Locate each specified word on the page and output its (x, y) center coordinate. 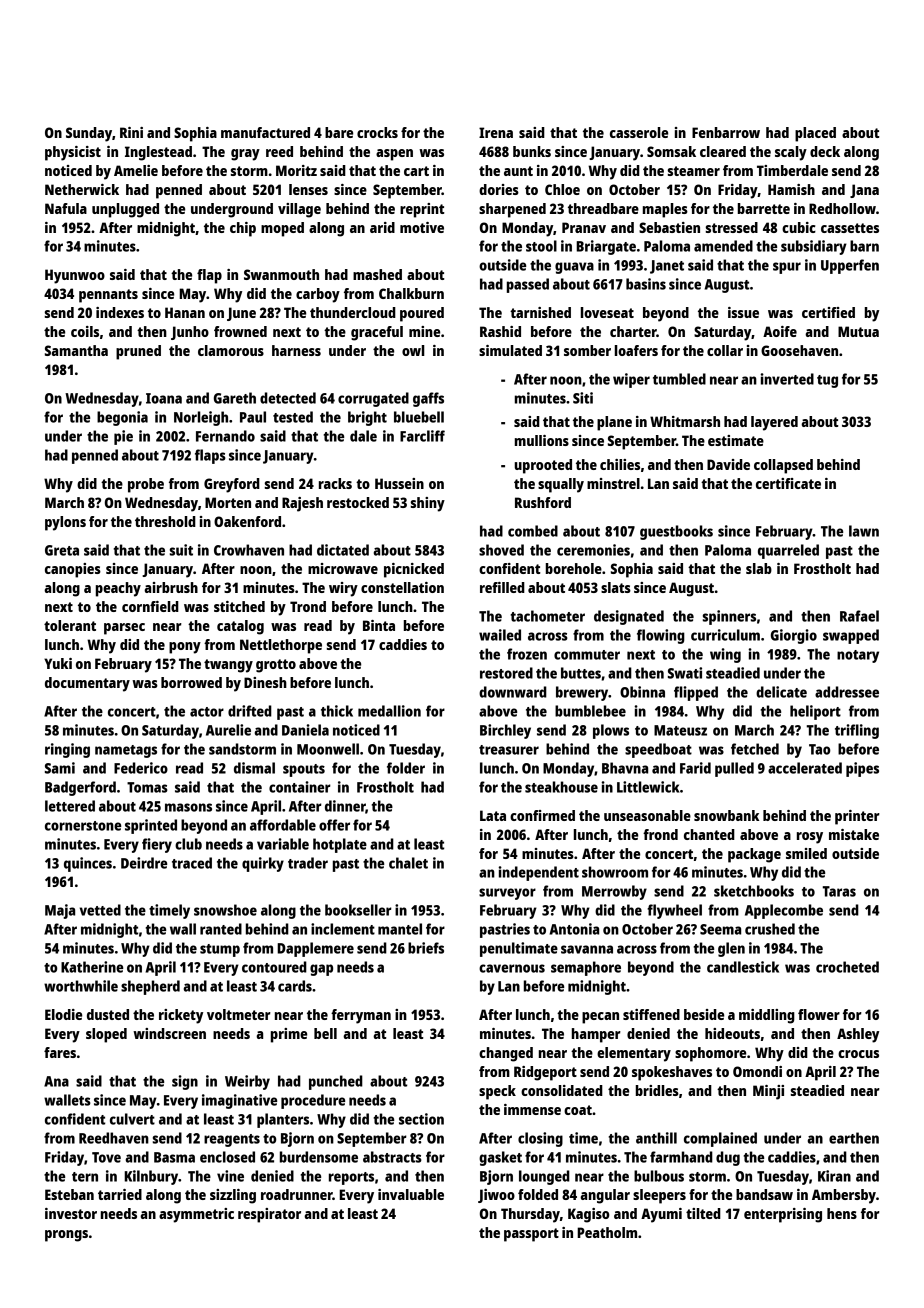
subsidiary (814, 247)
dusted (108, 1014)
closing (540, 1139)
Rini (131, 132)
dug (728, 1158)
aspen (394, 155)
